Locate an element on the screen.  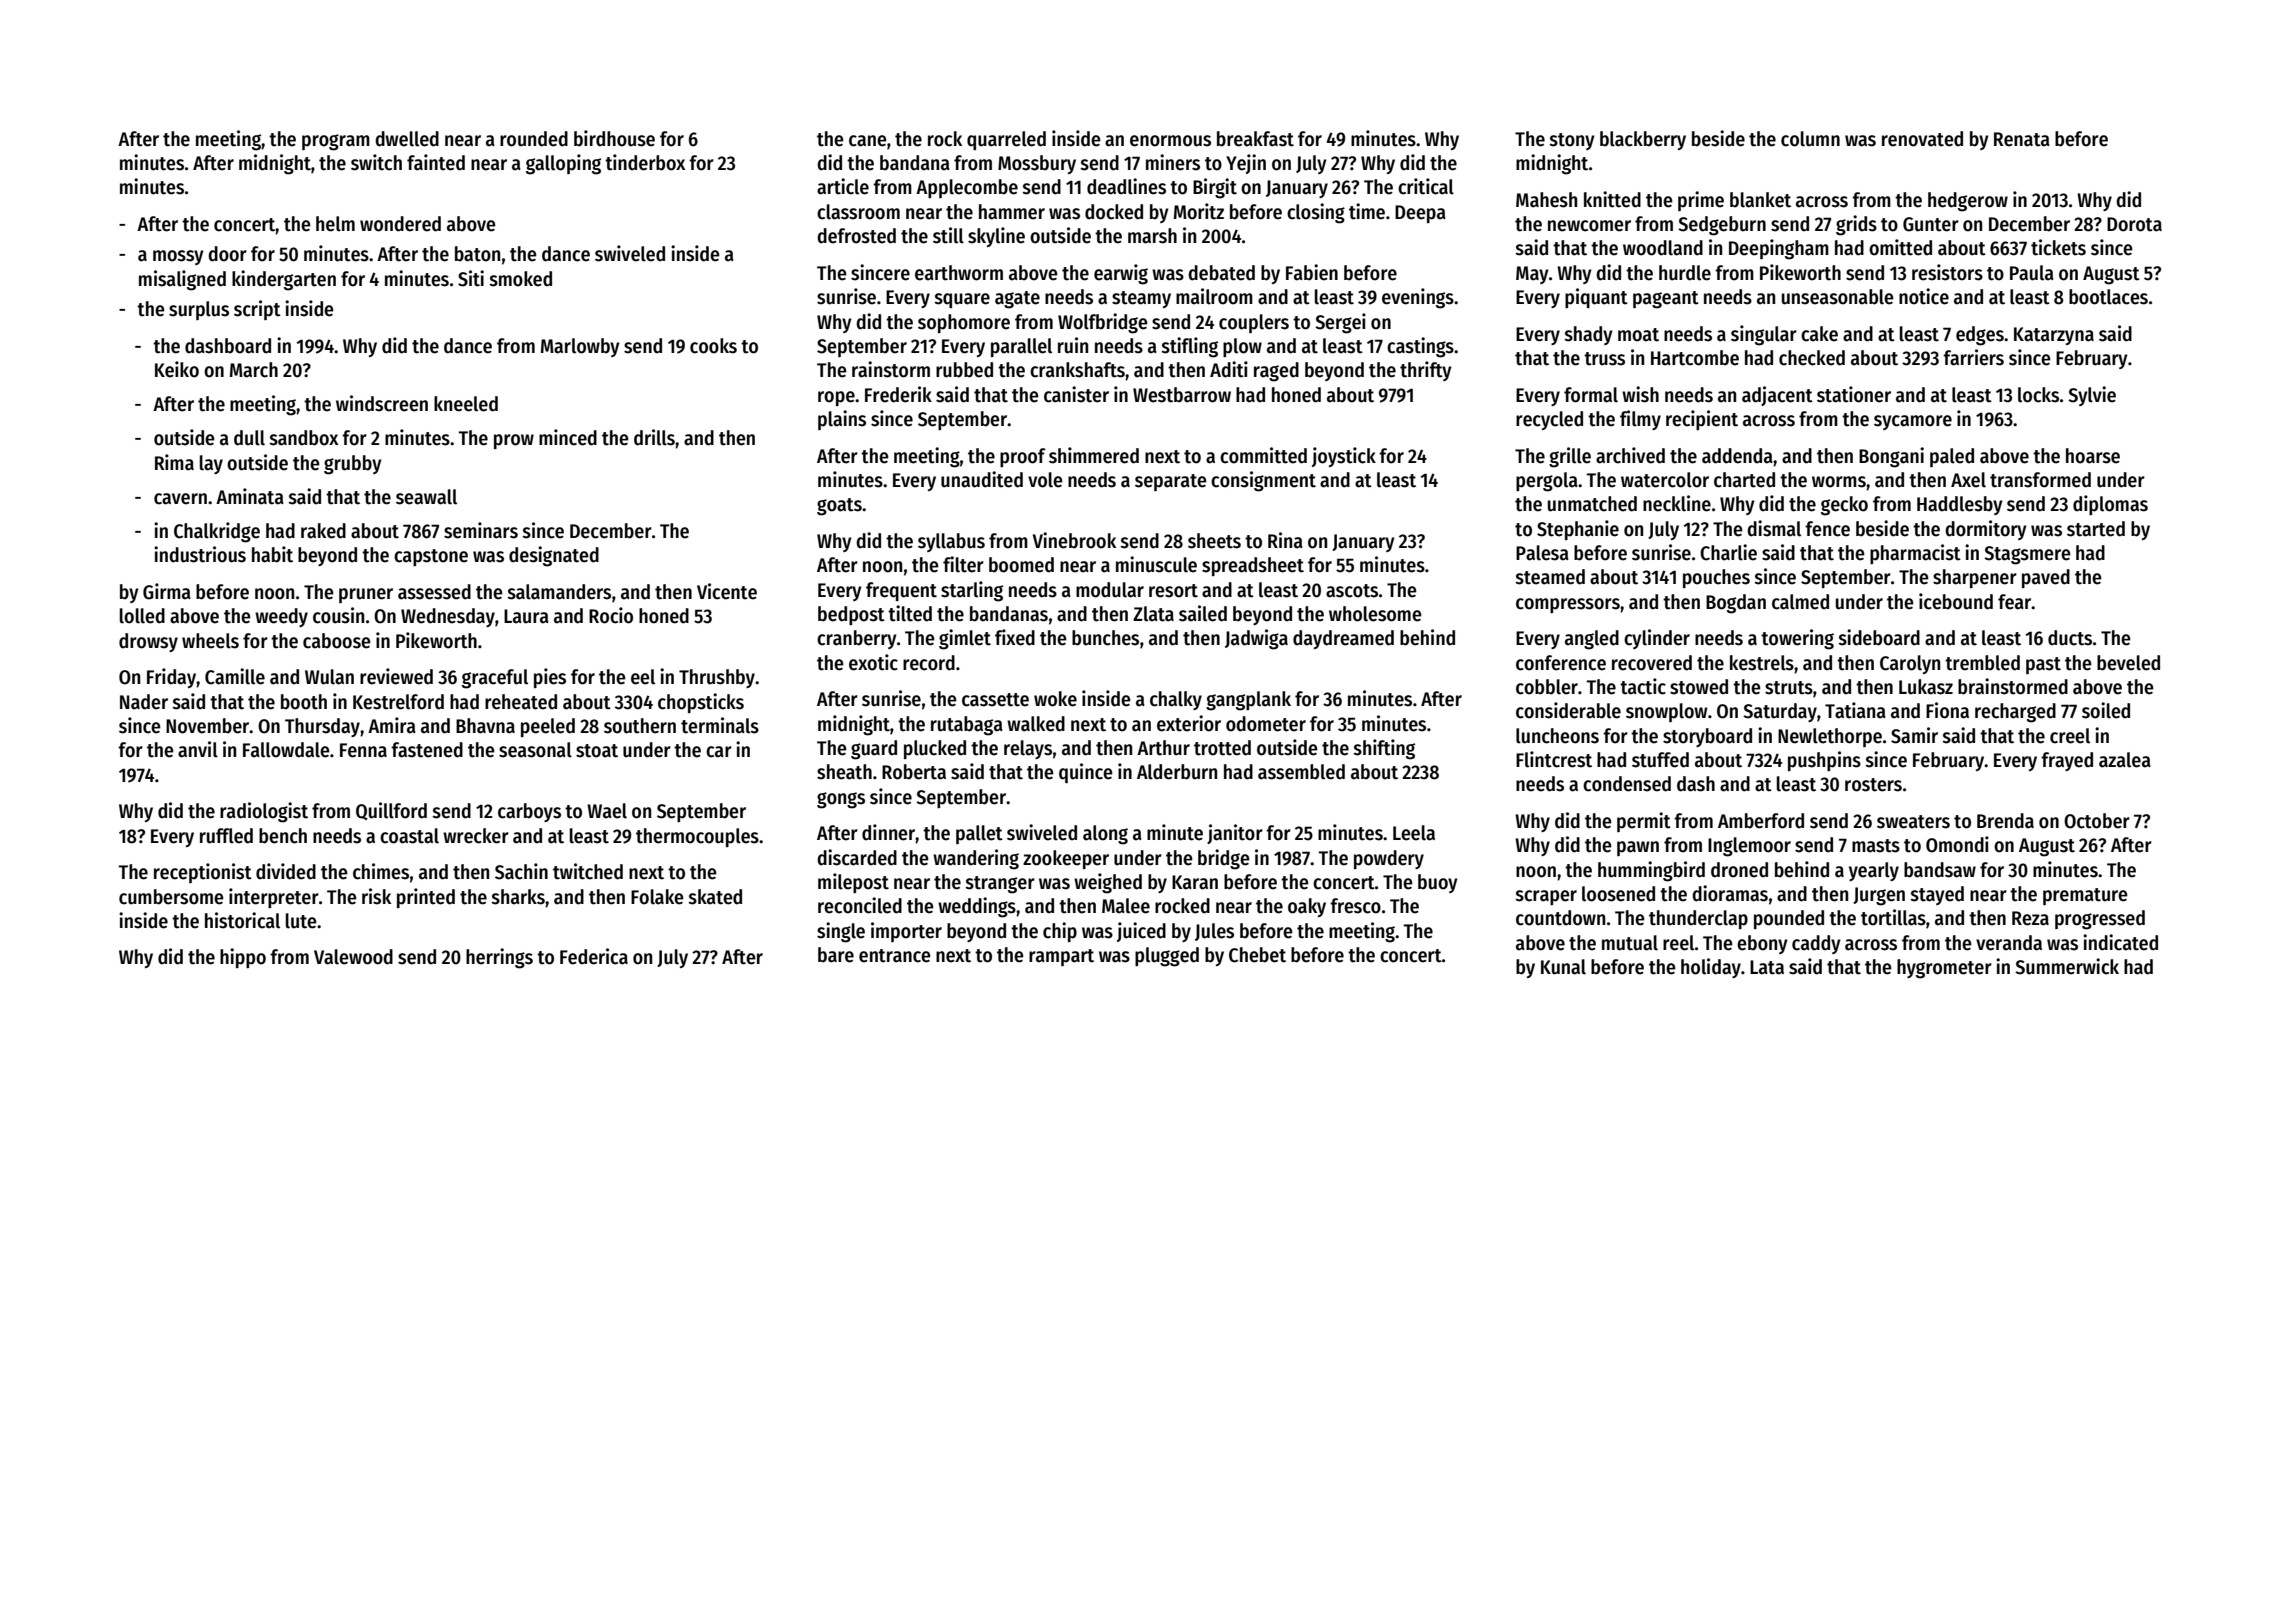
started is located at coordinates (2096, 529).
